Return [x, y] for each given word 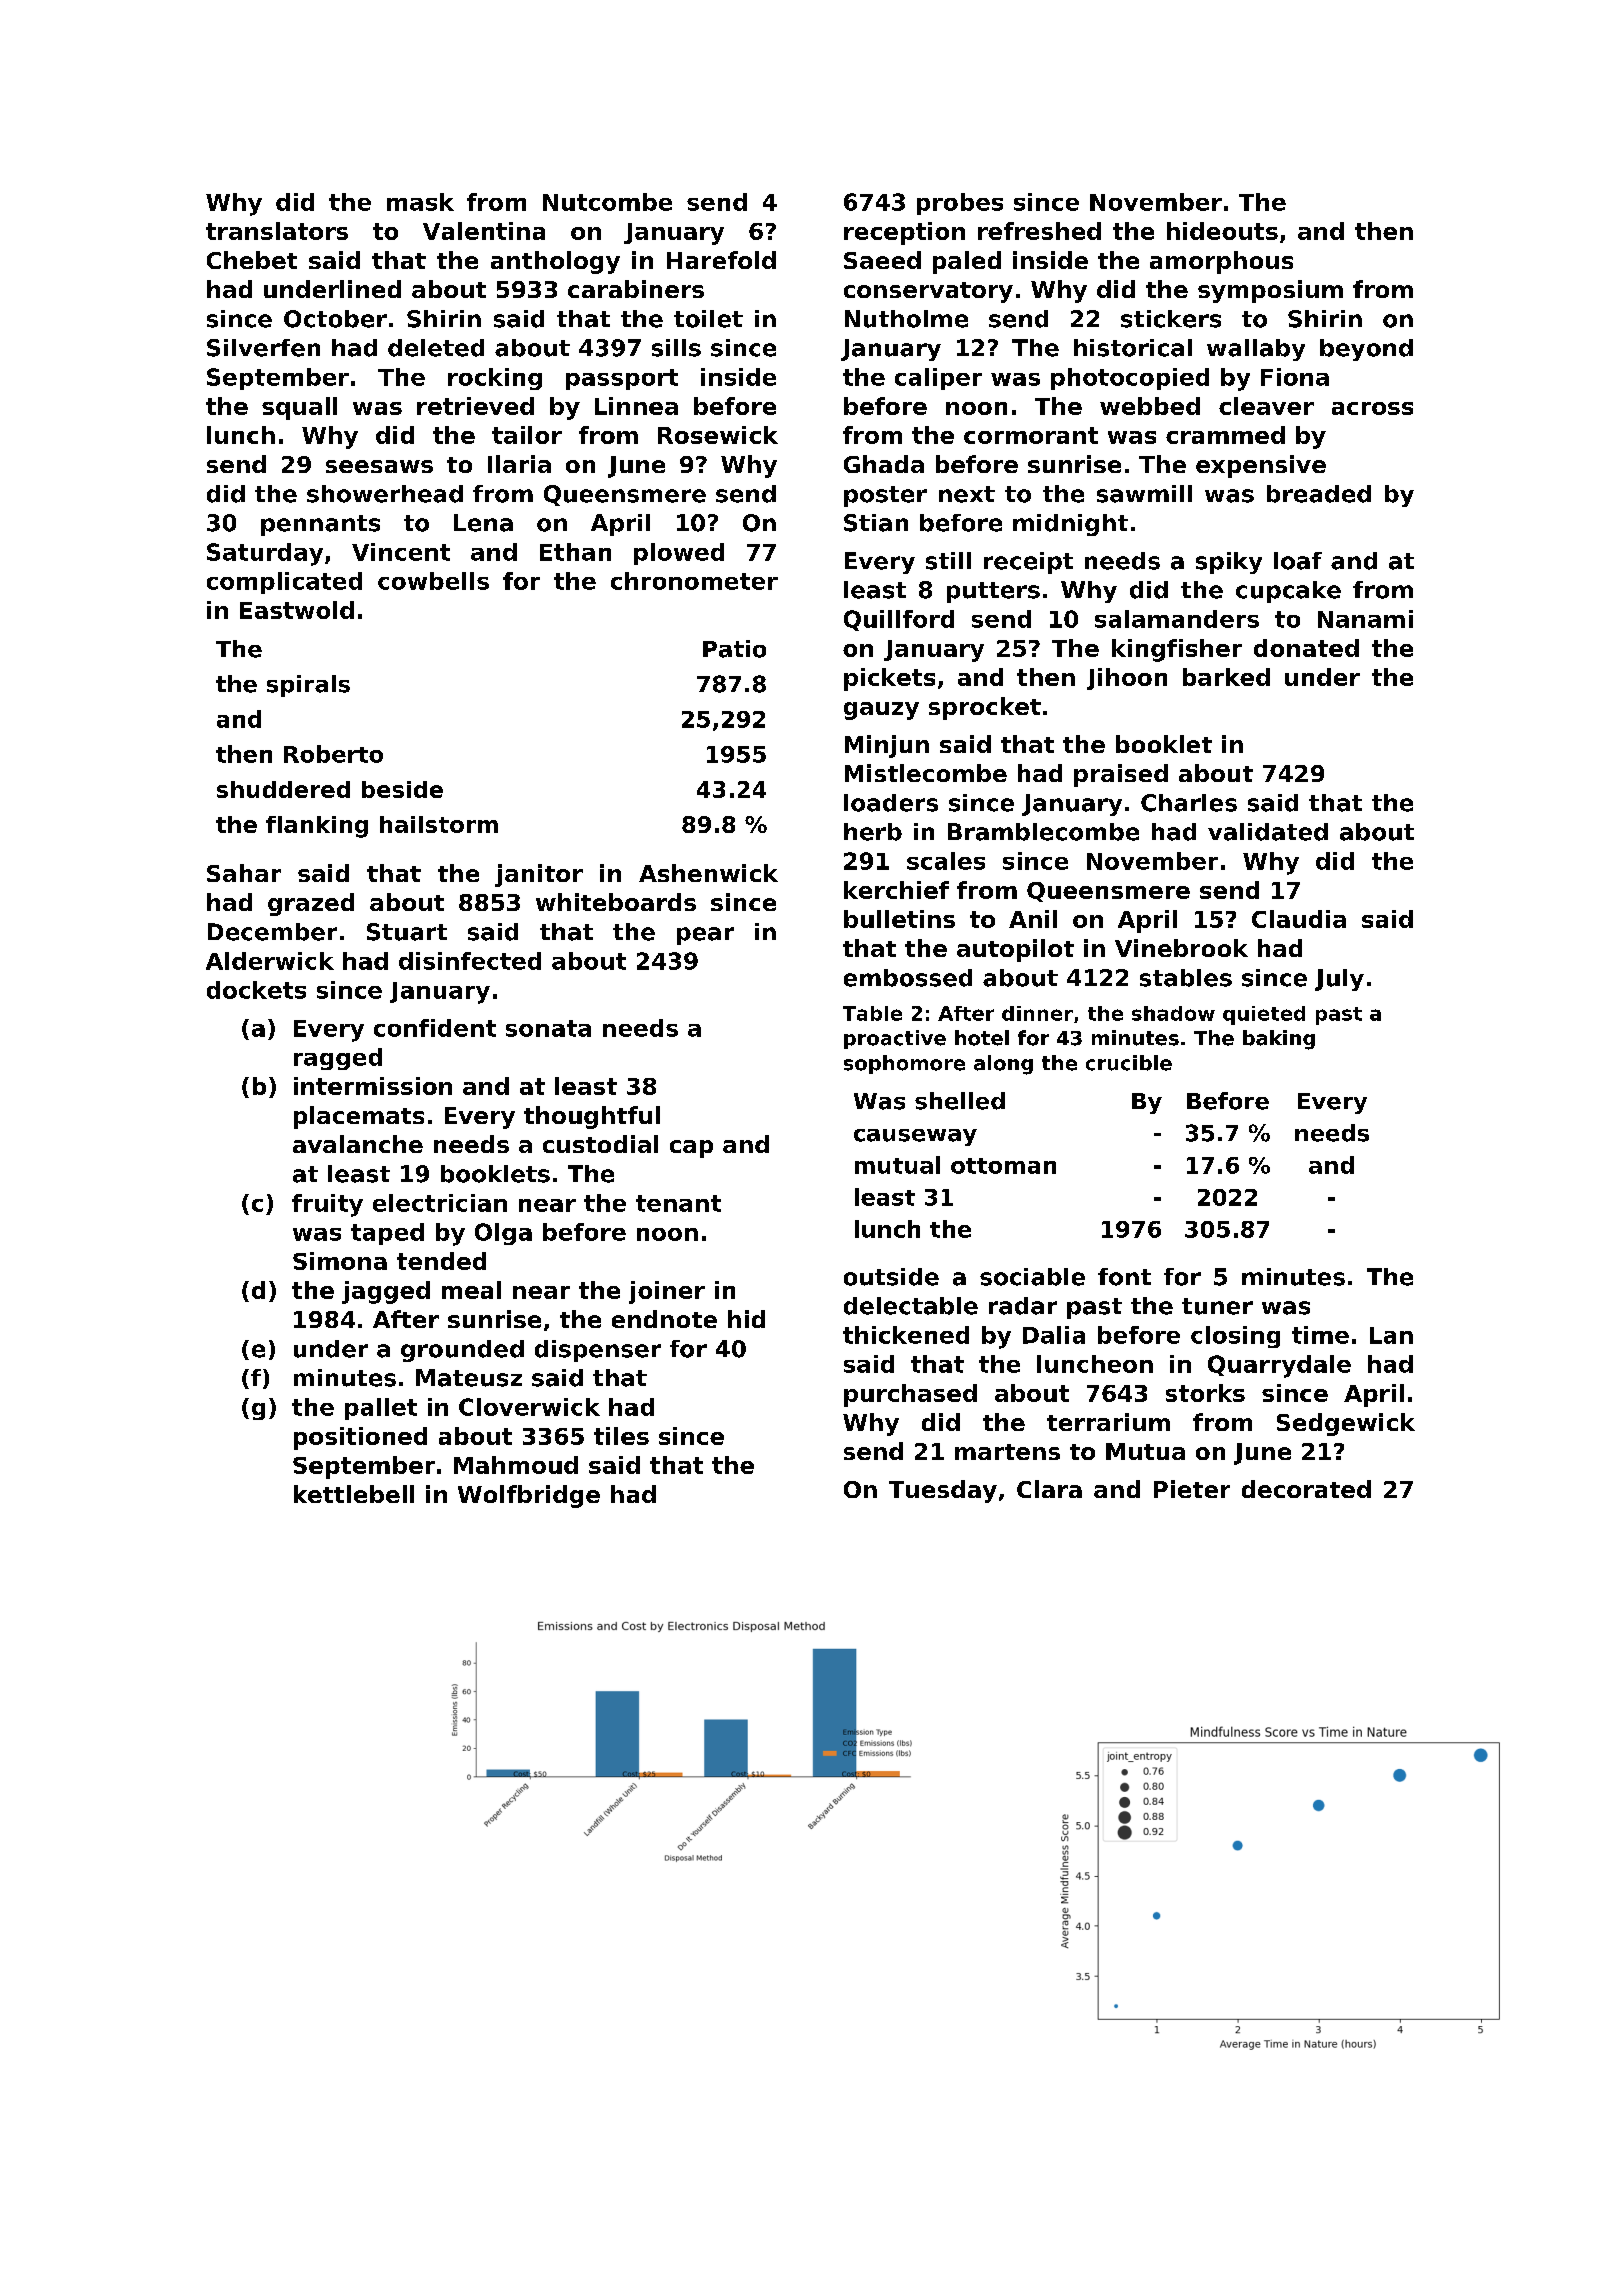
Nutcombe [607, 202]
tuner [1217, 1306]
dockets [256, 990]
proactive [895, 1039]
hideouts [1222, 231]
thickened [906, 1335]
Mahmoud [516, 1465]
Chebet [252, 260]
